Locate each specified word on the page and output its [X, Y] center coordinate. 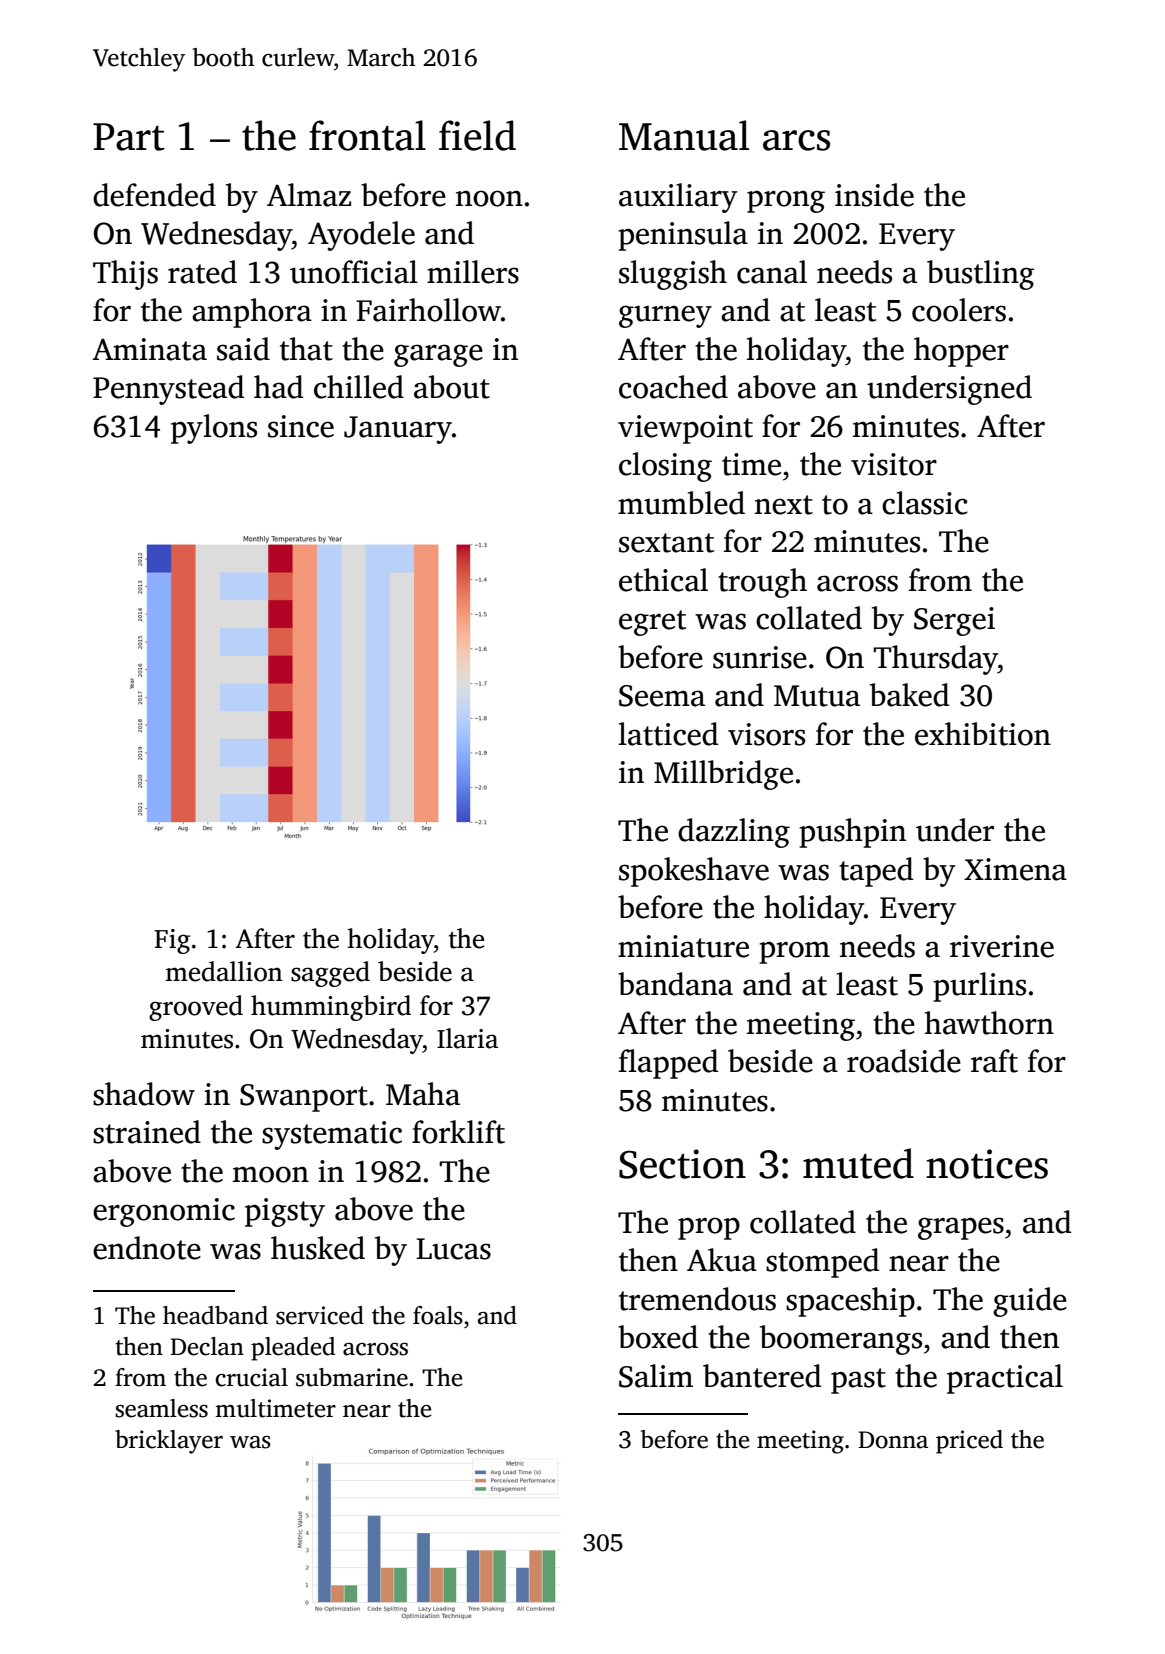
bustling [981, 275]
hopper [961, 352]
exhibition [983, 734]
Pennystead [168, 390]
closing [665, 467]
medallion [224, 971]
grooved [196, 1008]
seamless [161, 1408]
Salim [656, 1376]
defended [154, 195]
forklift [458, 1132]
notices [987, 1164]
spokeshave [694, 872]
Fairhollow [428, 310]
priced [969, 1442]
